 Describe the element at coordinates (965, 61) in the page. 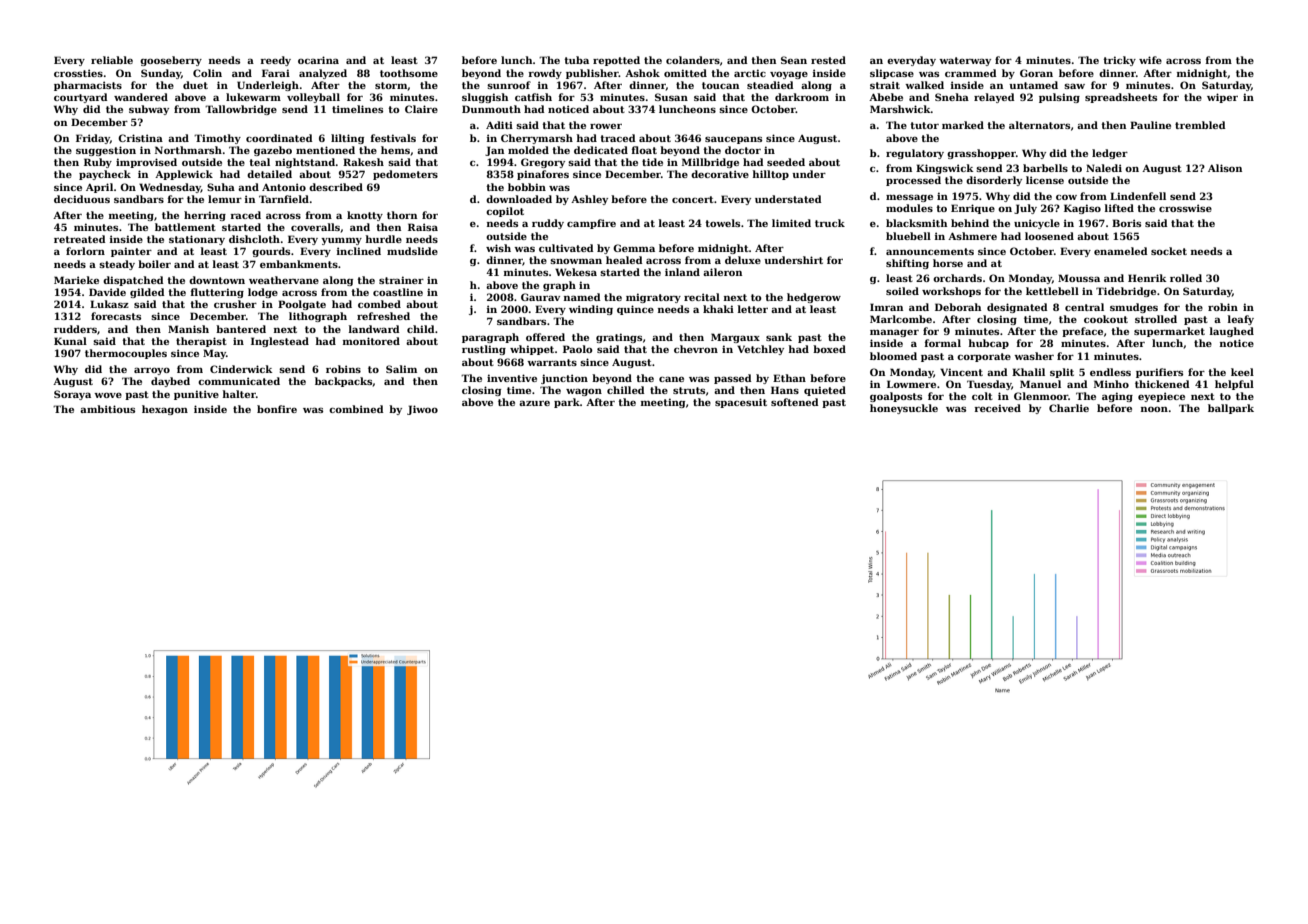

I see `waterway` at that location.
